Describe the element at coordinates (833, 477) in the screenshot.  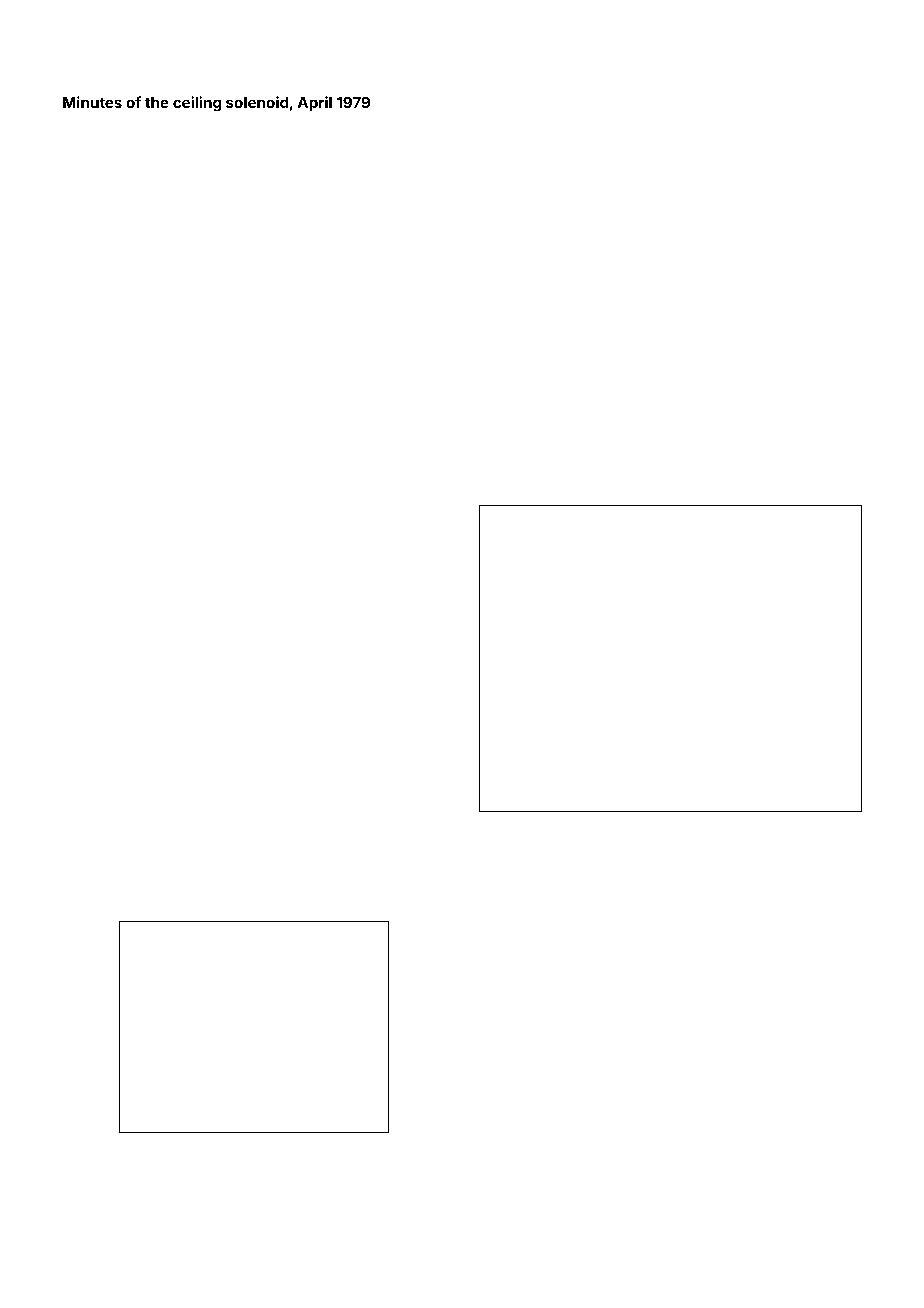
I see `interchange` at that location.
